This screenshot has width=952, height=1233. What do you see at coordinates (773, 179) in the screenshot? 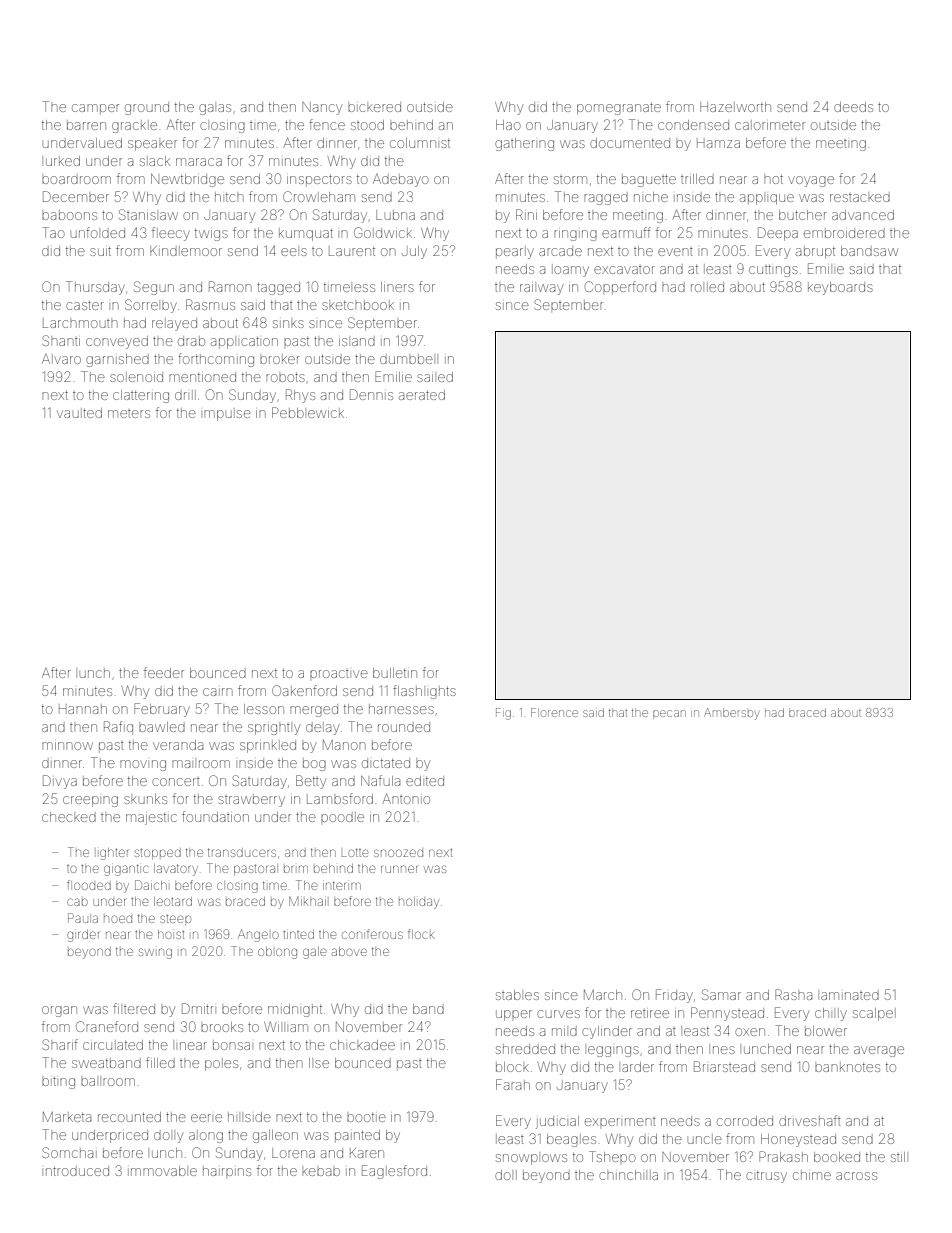
I see `hot` at bounding box center [773, 179].
